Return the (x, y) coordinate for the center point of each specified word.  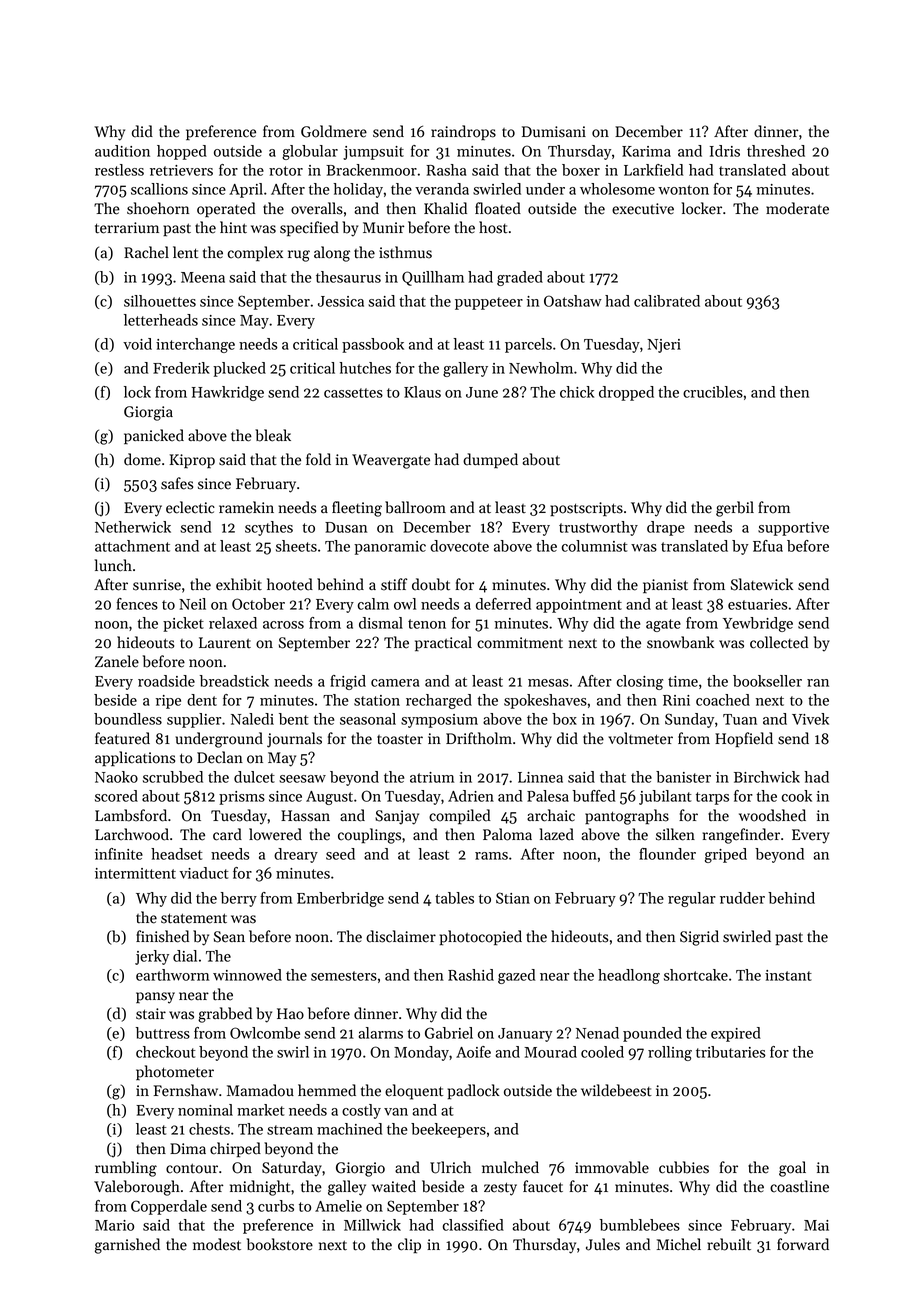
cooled (602, 1052)
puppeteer (489, 303)
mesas (548, 683)
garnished (127, 1246)
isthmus (405, 252)
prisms (242, 798)
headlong (629, 976)
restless (119, 170)
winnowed (247, 975)
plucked (239, 369)
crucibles (713, 392)
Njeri (664, 346)
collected (779, 642)
